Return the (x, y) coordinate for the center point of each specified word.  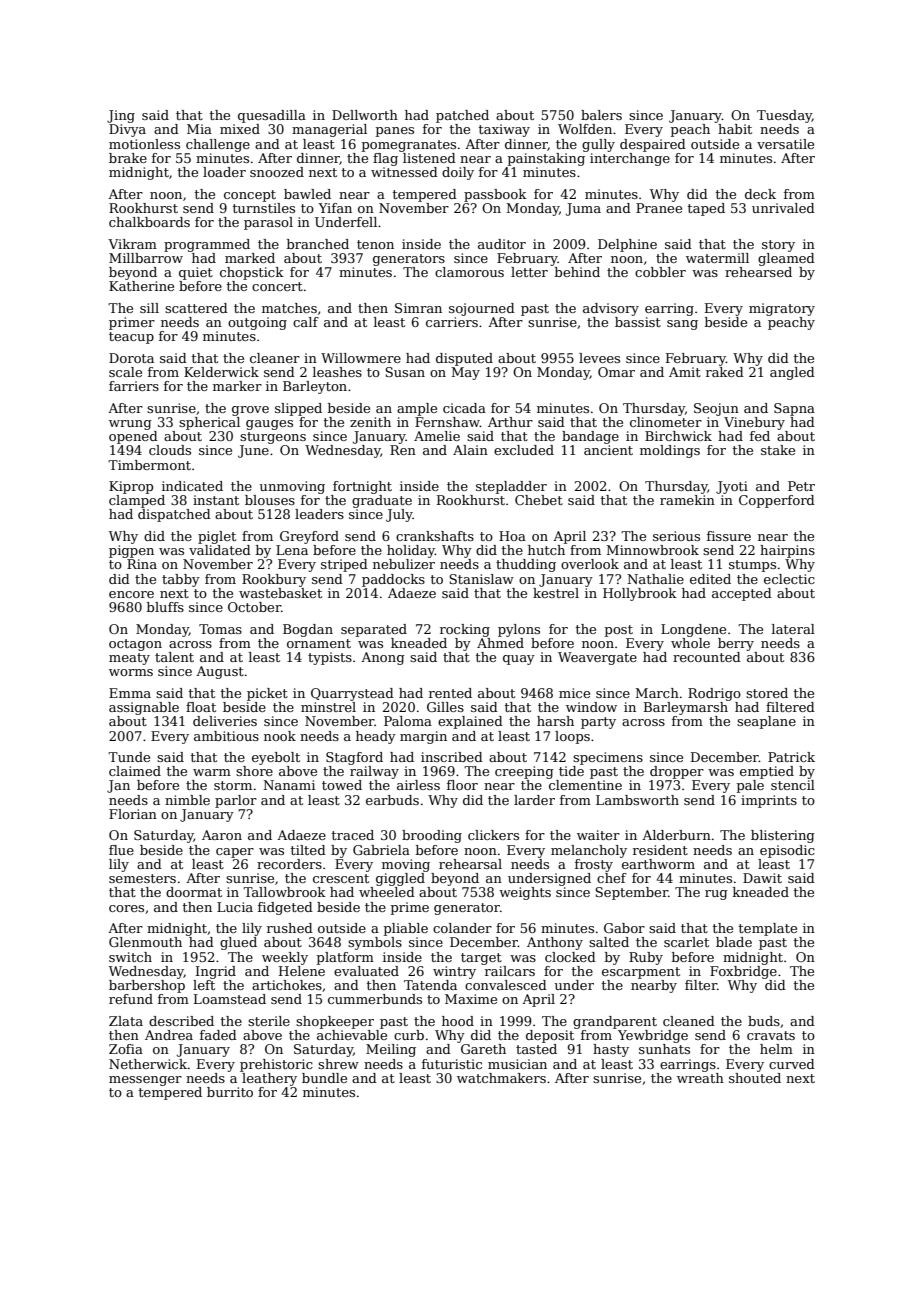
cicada (464, 408)
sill (149, 308)
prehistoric (276, 1065)
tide (571, 771)
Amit (685, 372)
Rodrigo (714, 694)
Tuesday (784, 116)
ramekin (687, 500)
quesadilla (272, 116)
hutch (546, 550)
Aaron (222, 835)
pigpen (131, 551)
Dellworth (365, 115)
